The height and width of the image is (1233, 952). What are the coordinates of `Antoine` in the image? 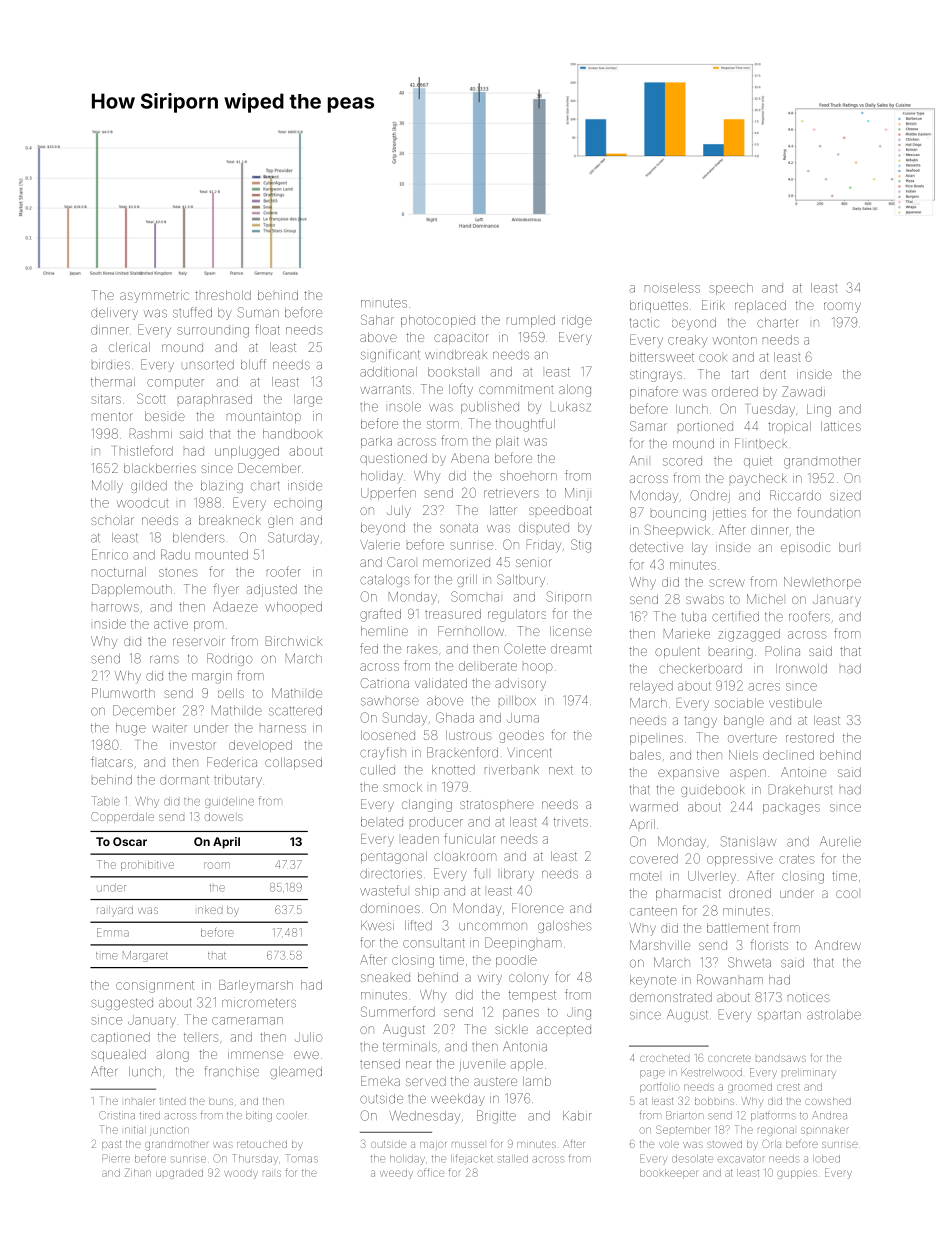 It's located at (803, 772).
